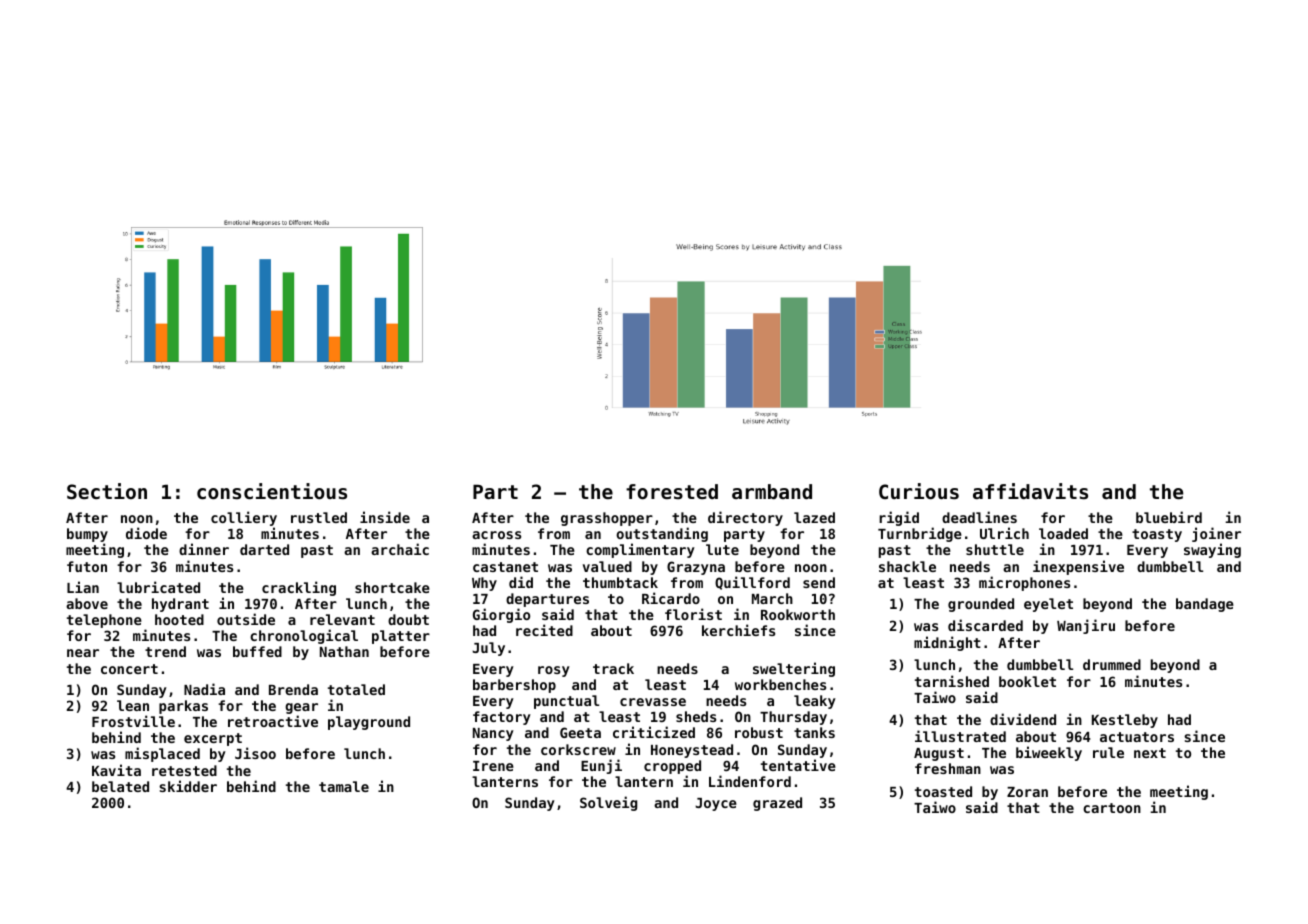  What do you see at coordinates (1169, 517) in the page?
I see `bluebird` at bounding box center [1169, 517].
